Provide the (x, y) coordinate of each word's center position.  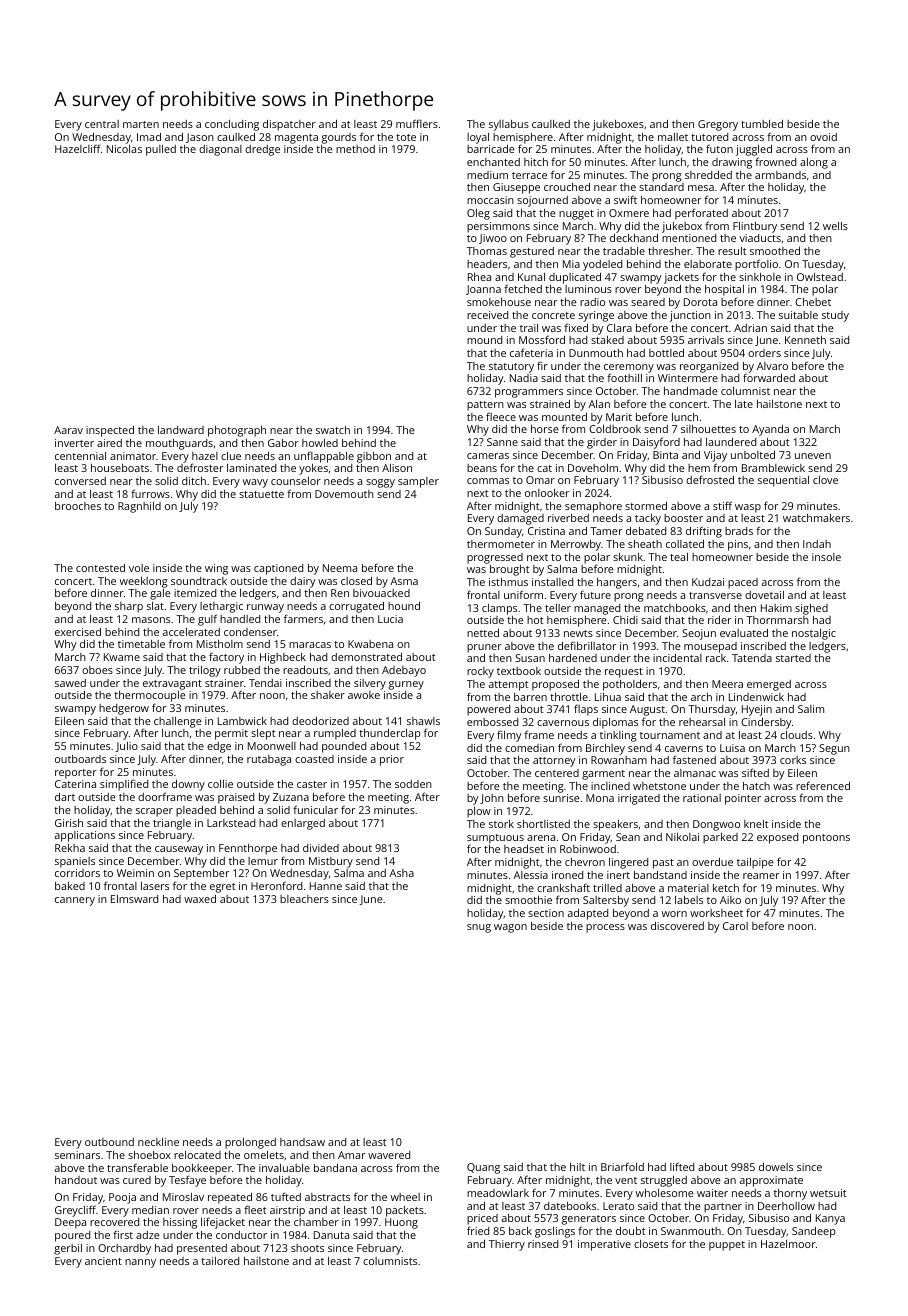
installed (552, 582)
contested (100, 568)
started (793, 658)
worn (674, 914)
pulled (161, 150)
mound (484, 340)
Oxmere (629, 213)
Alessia (530, 875)
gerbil (68, 1249)
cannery (75, 901)
